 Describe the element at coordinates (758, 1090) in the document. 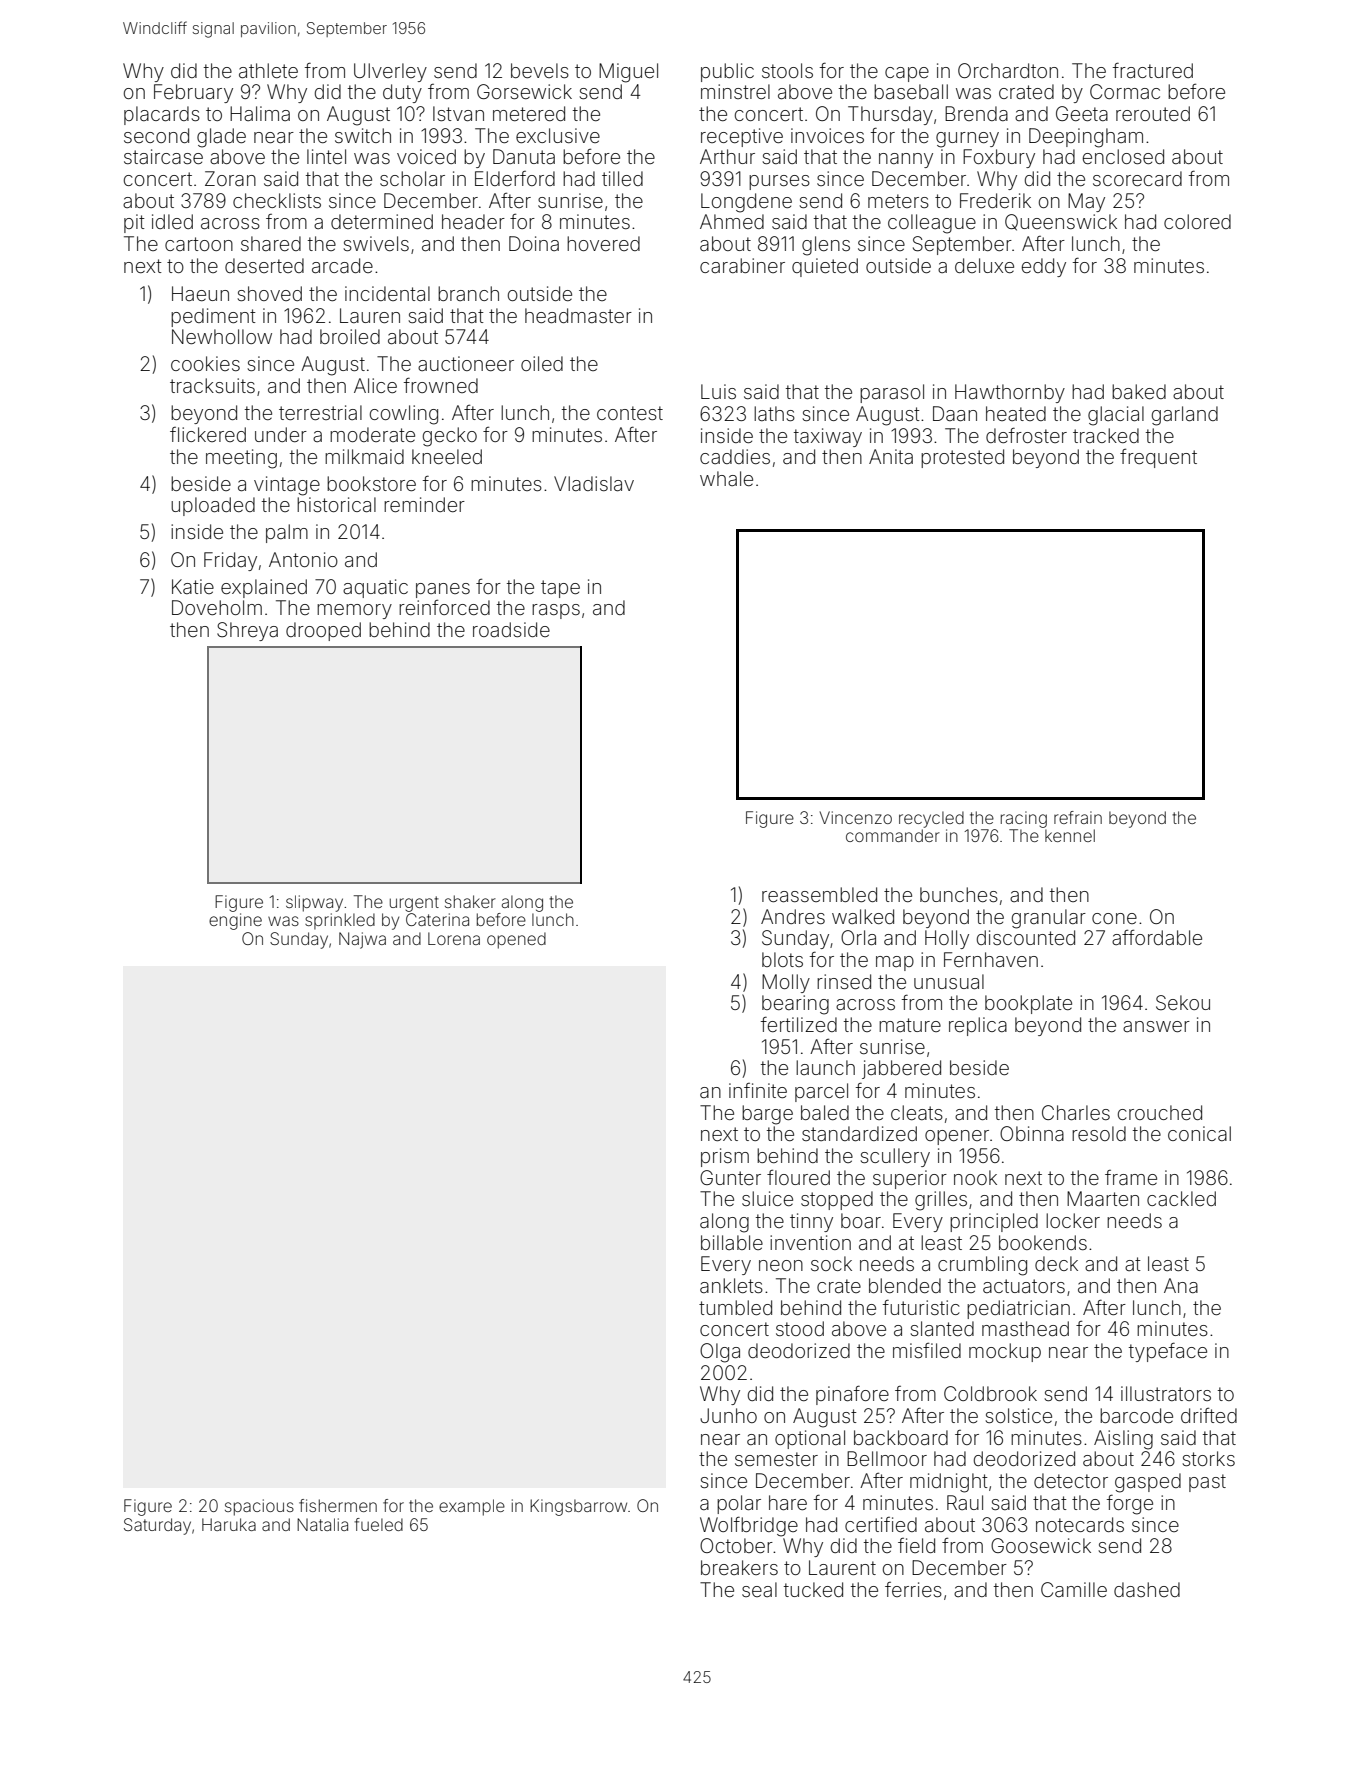

I see `infinite` at that location.
